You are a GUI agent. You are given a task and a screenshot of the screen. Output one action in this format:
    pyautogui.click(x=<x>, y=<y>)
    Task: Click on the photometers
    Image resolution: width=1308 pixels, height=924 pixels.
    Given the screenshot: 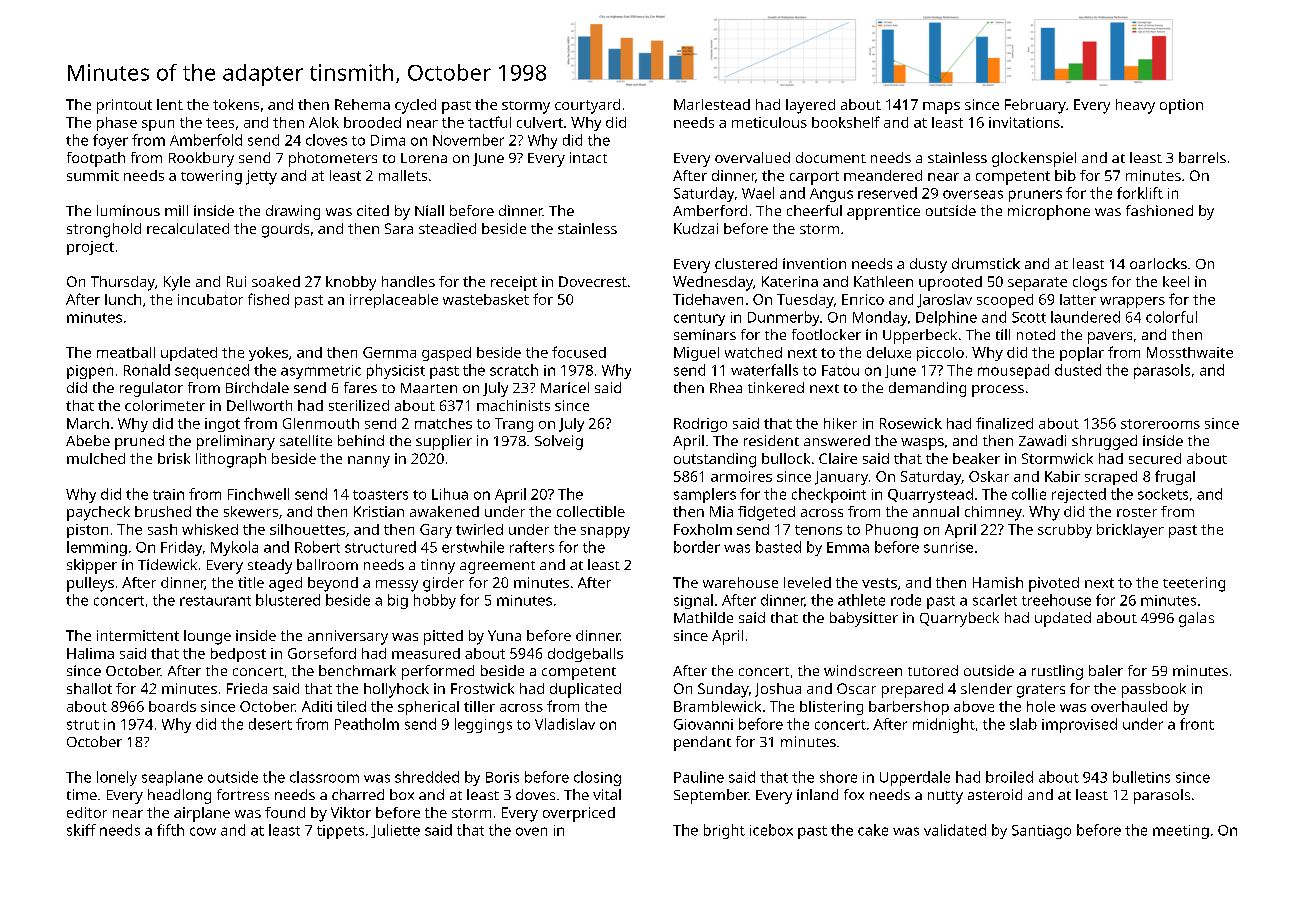 What is the action you would take?
    pyautogui.click(x=333, y=159)
